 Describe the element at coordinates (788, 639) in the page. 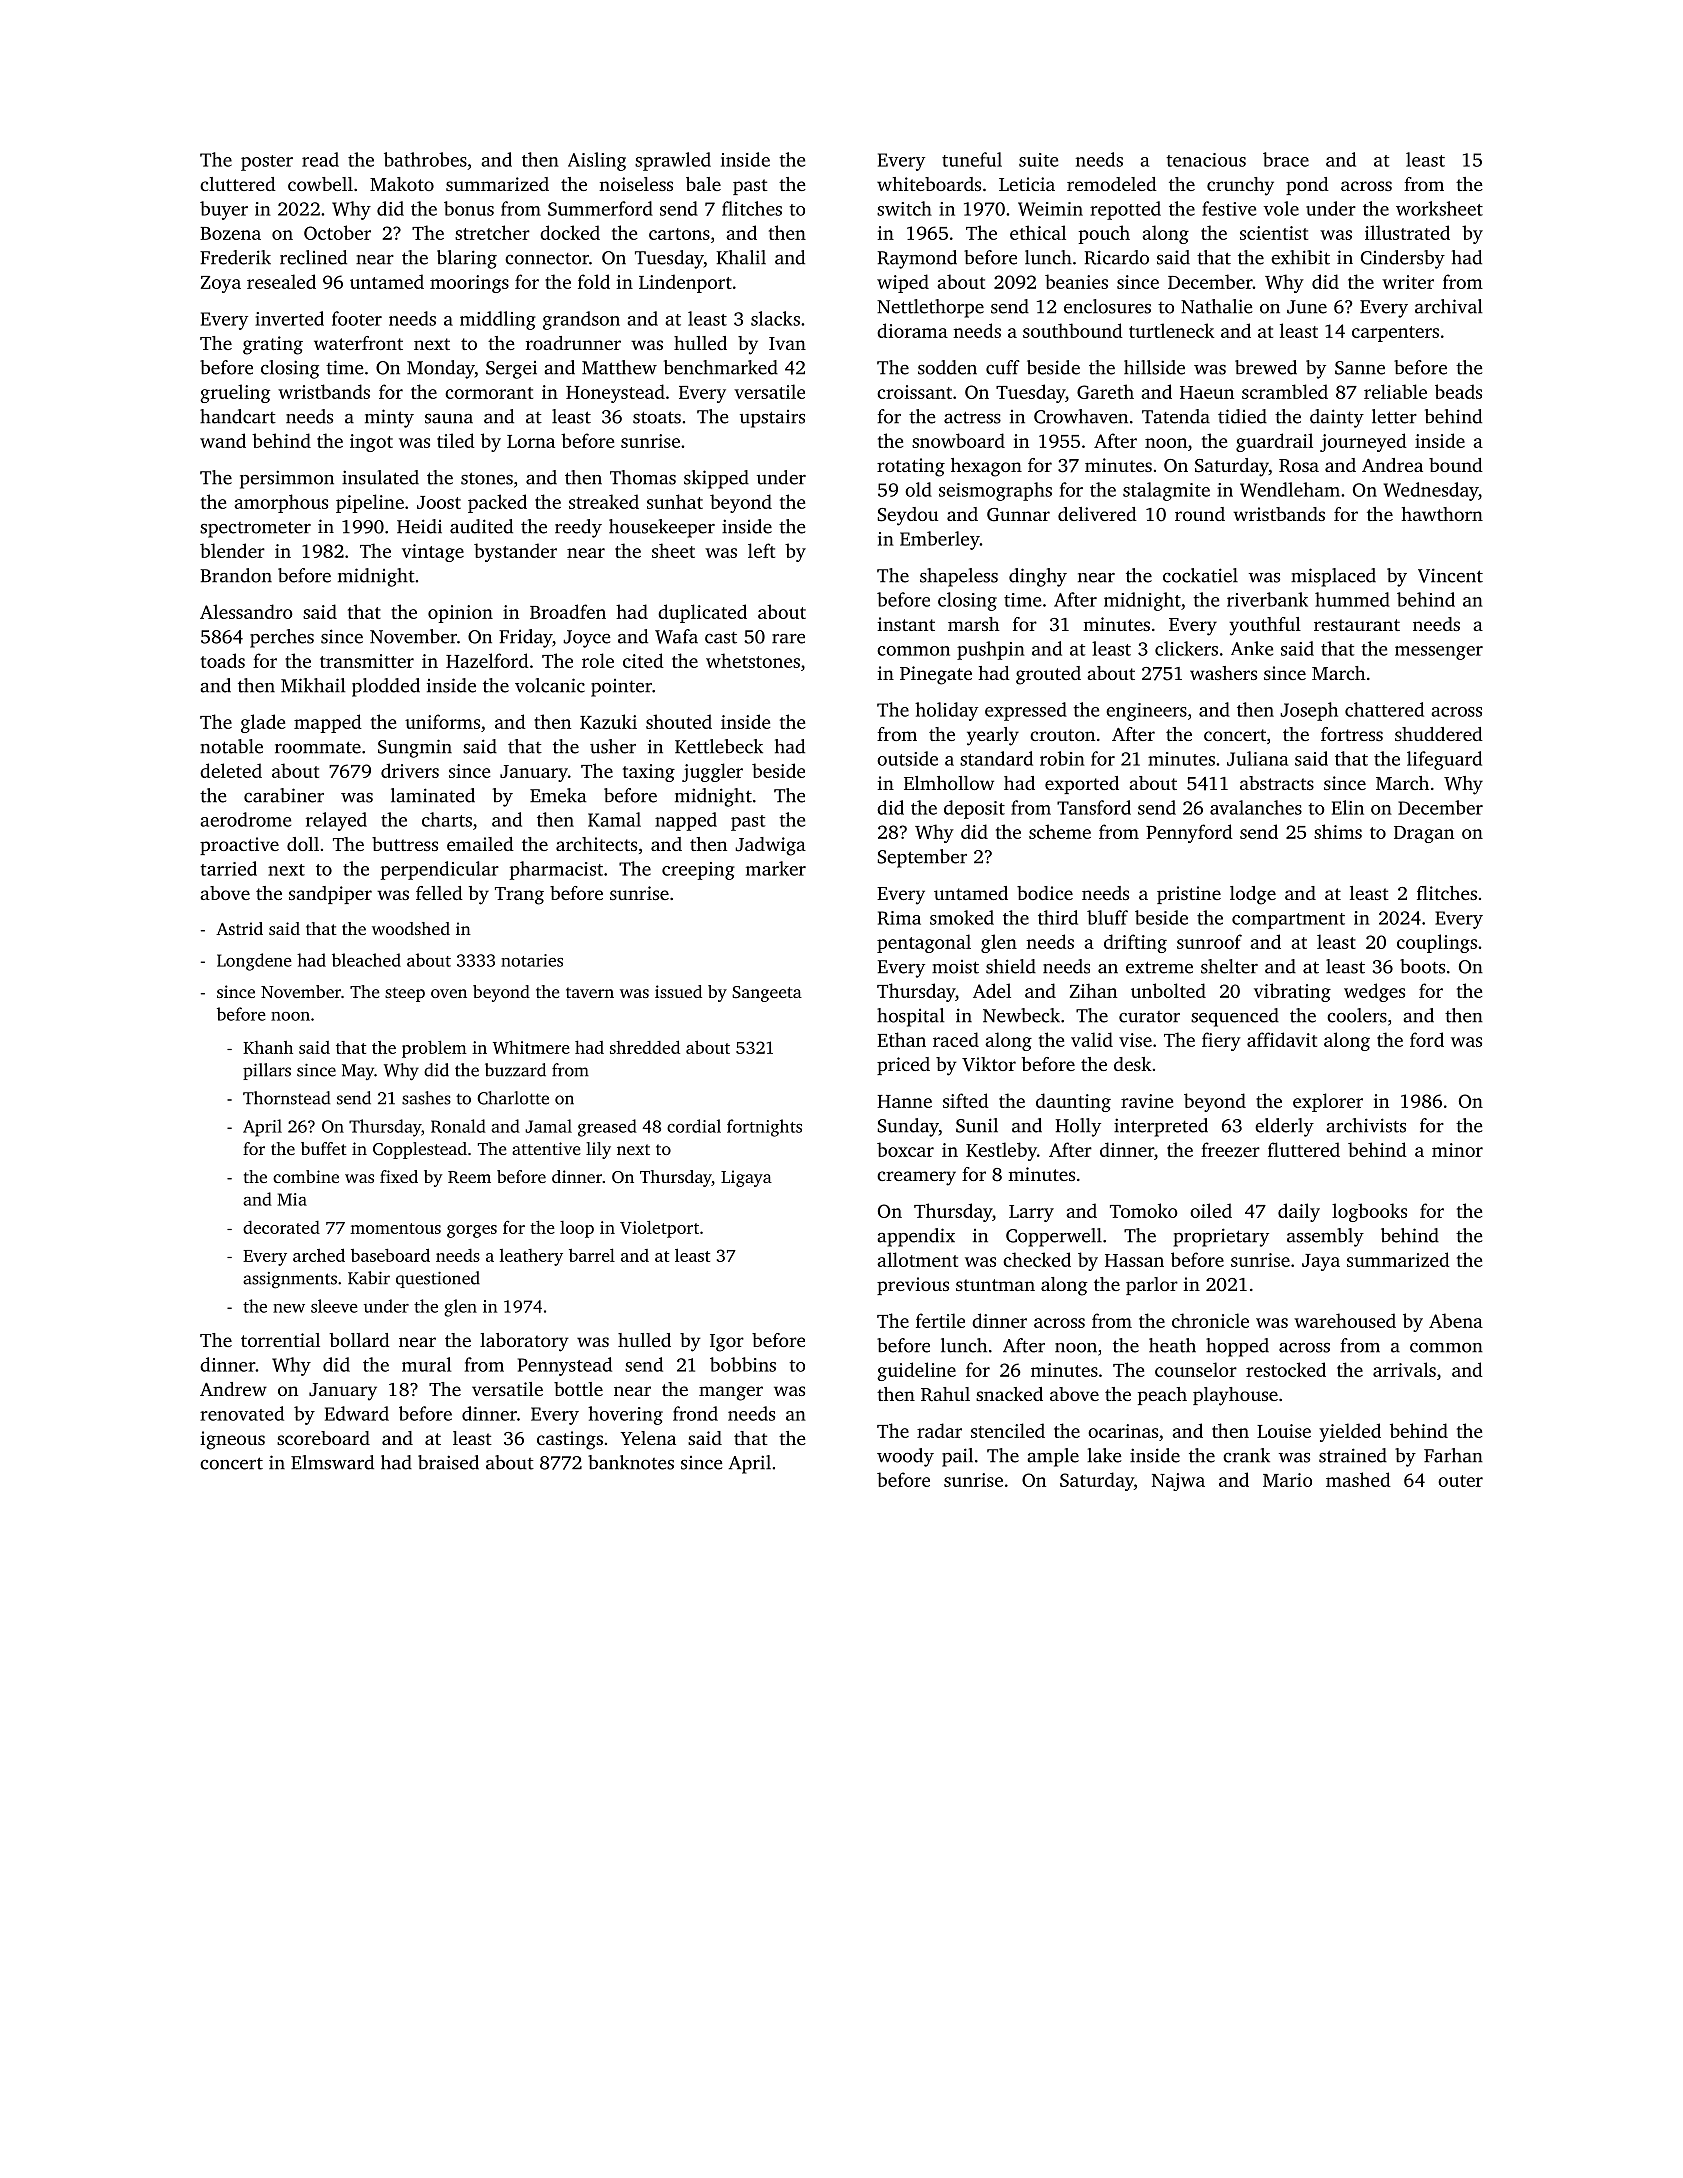

I see `rare` at that location.
